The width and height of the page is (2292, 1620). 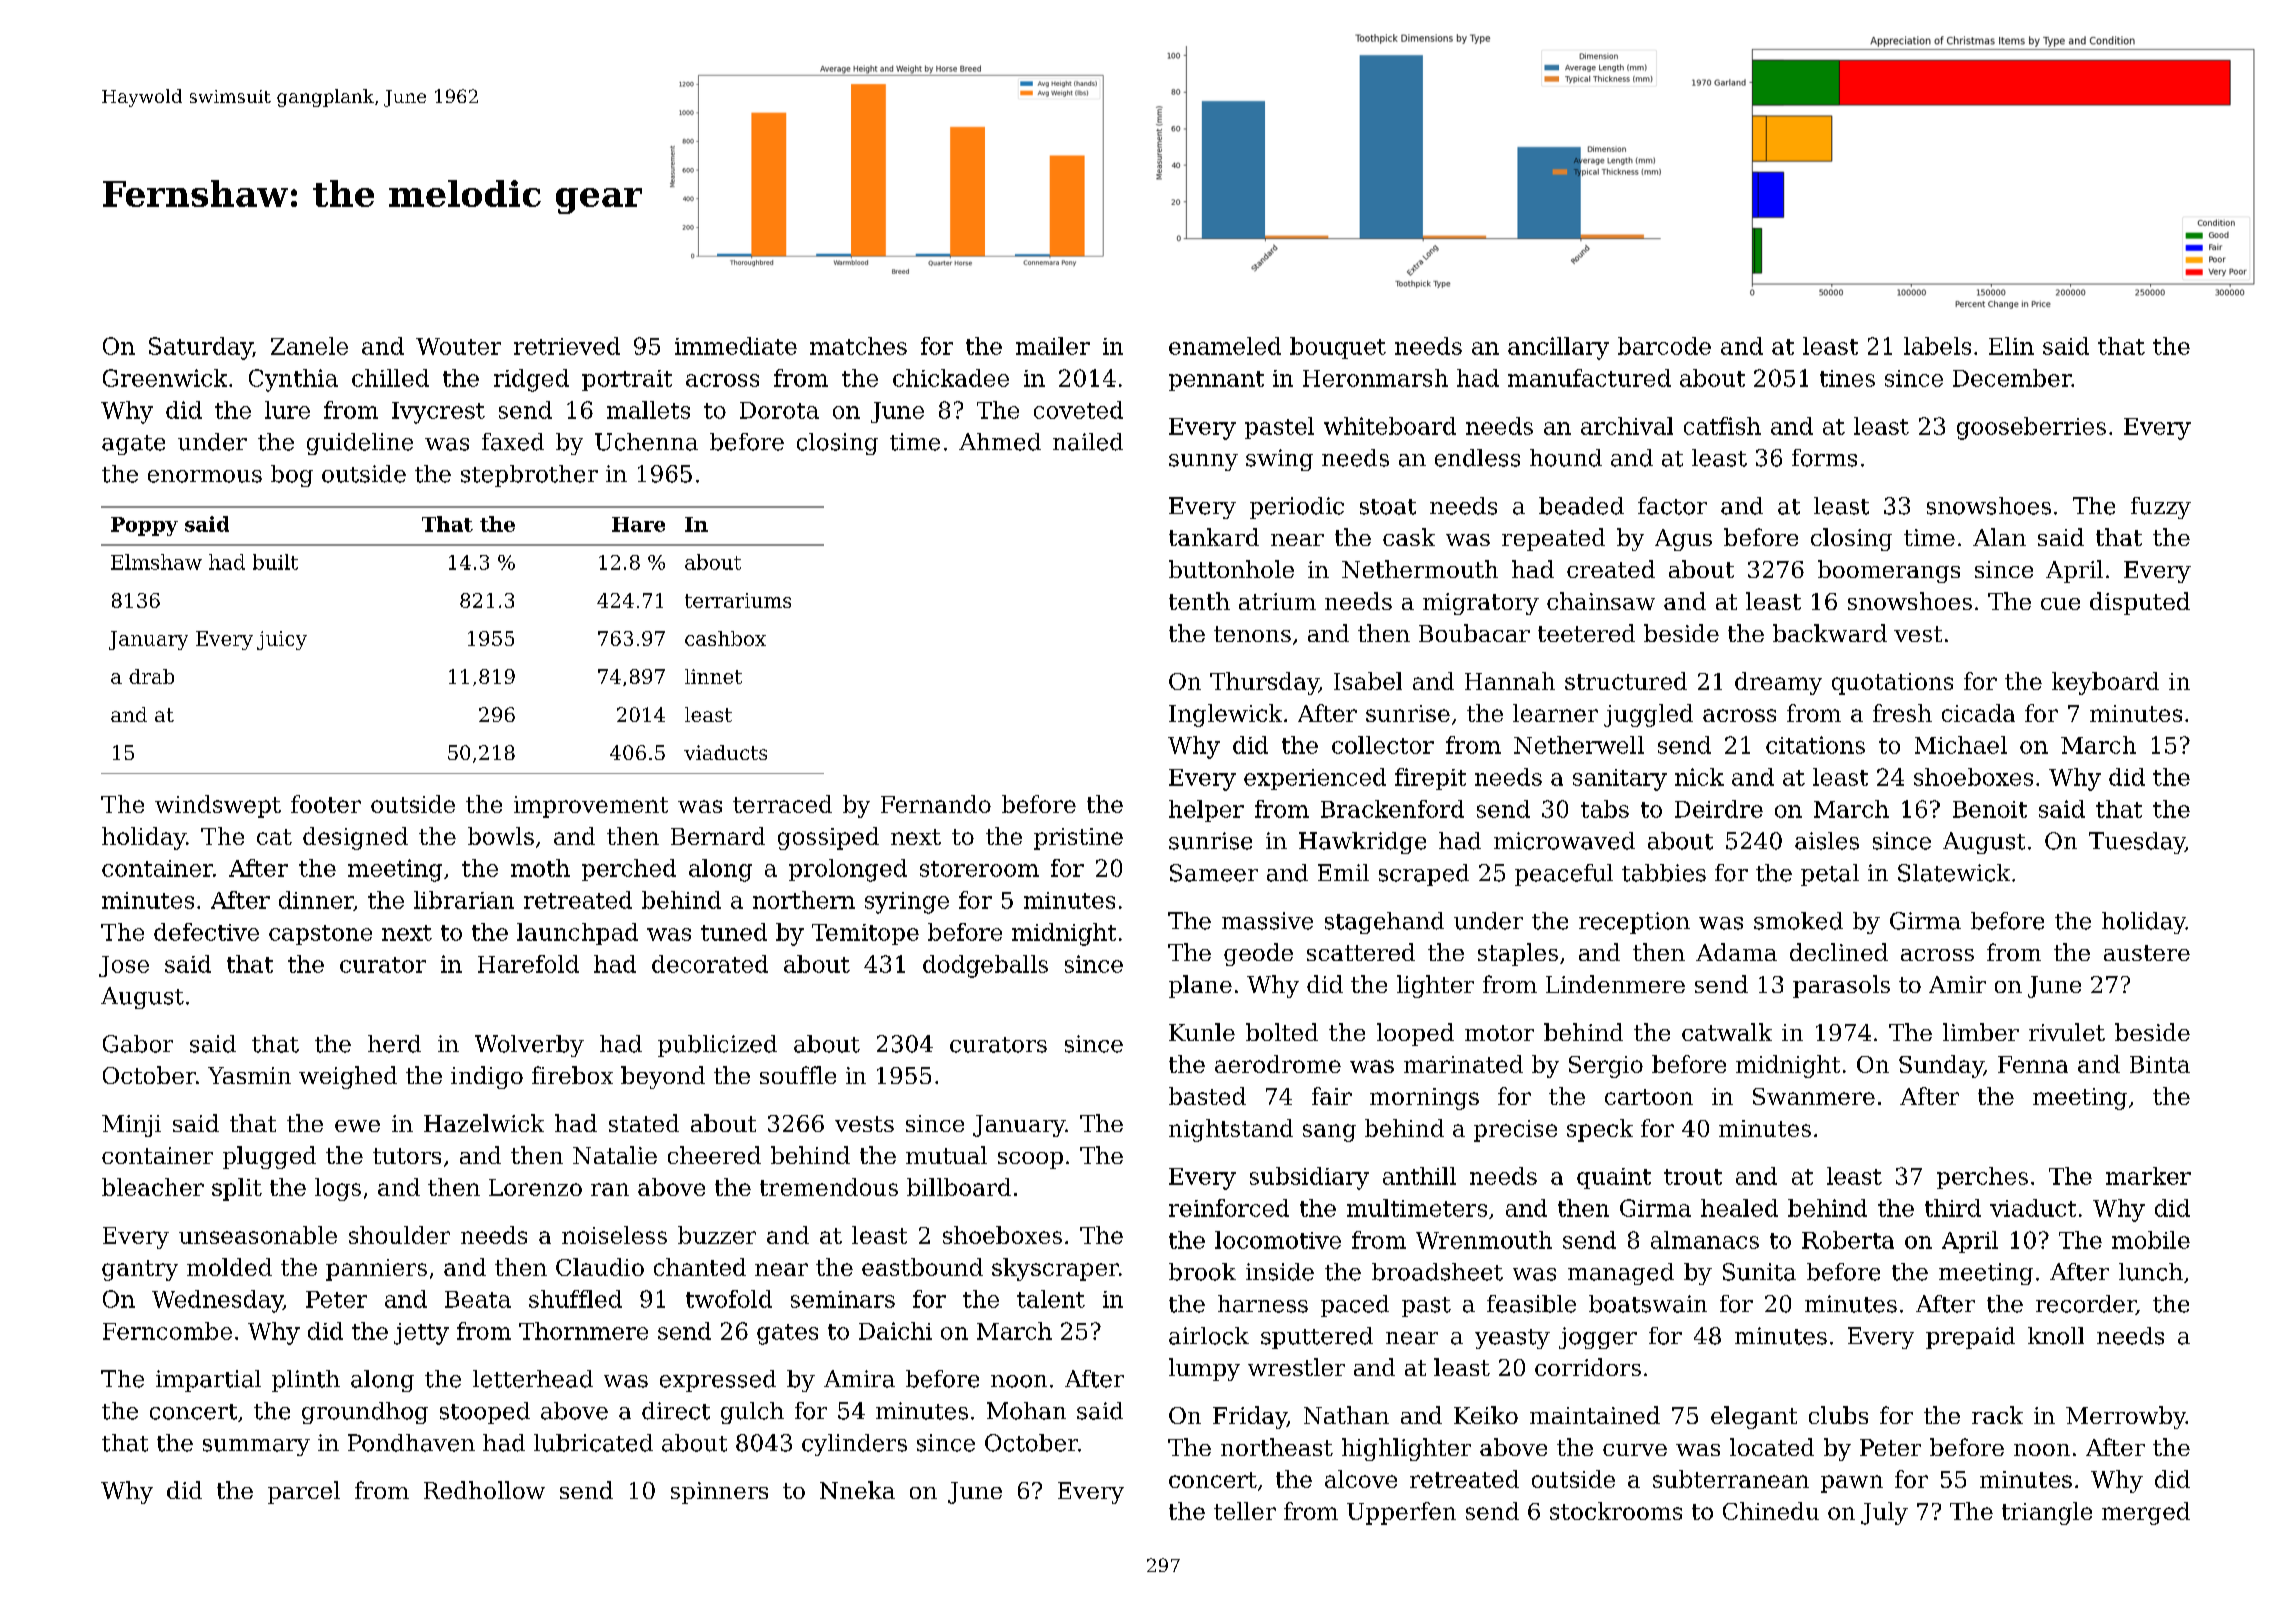 I want to click on parasols, so click(x=1841, y=986).
